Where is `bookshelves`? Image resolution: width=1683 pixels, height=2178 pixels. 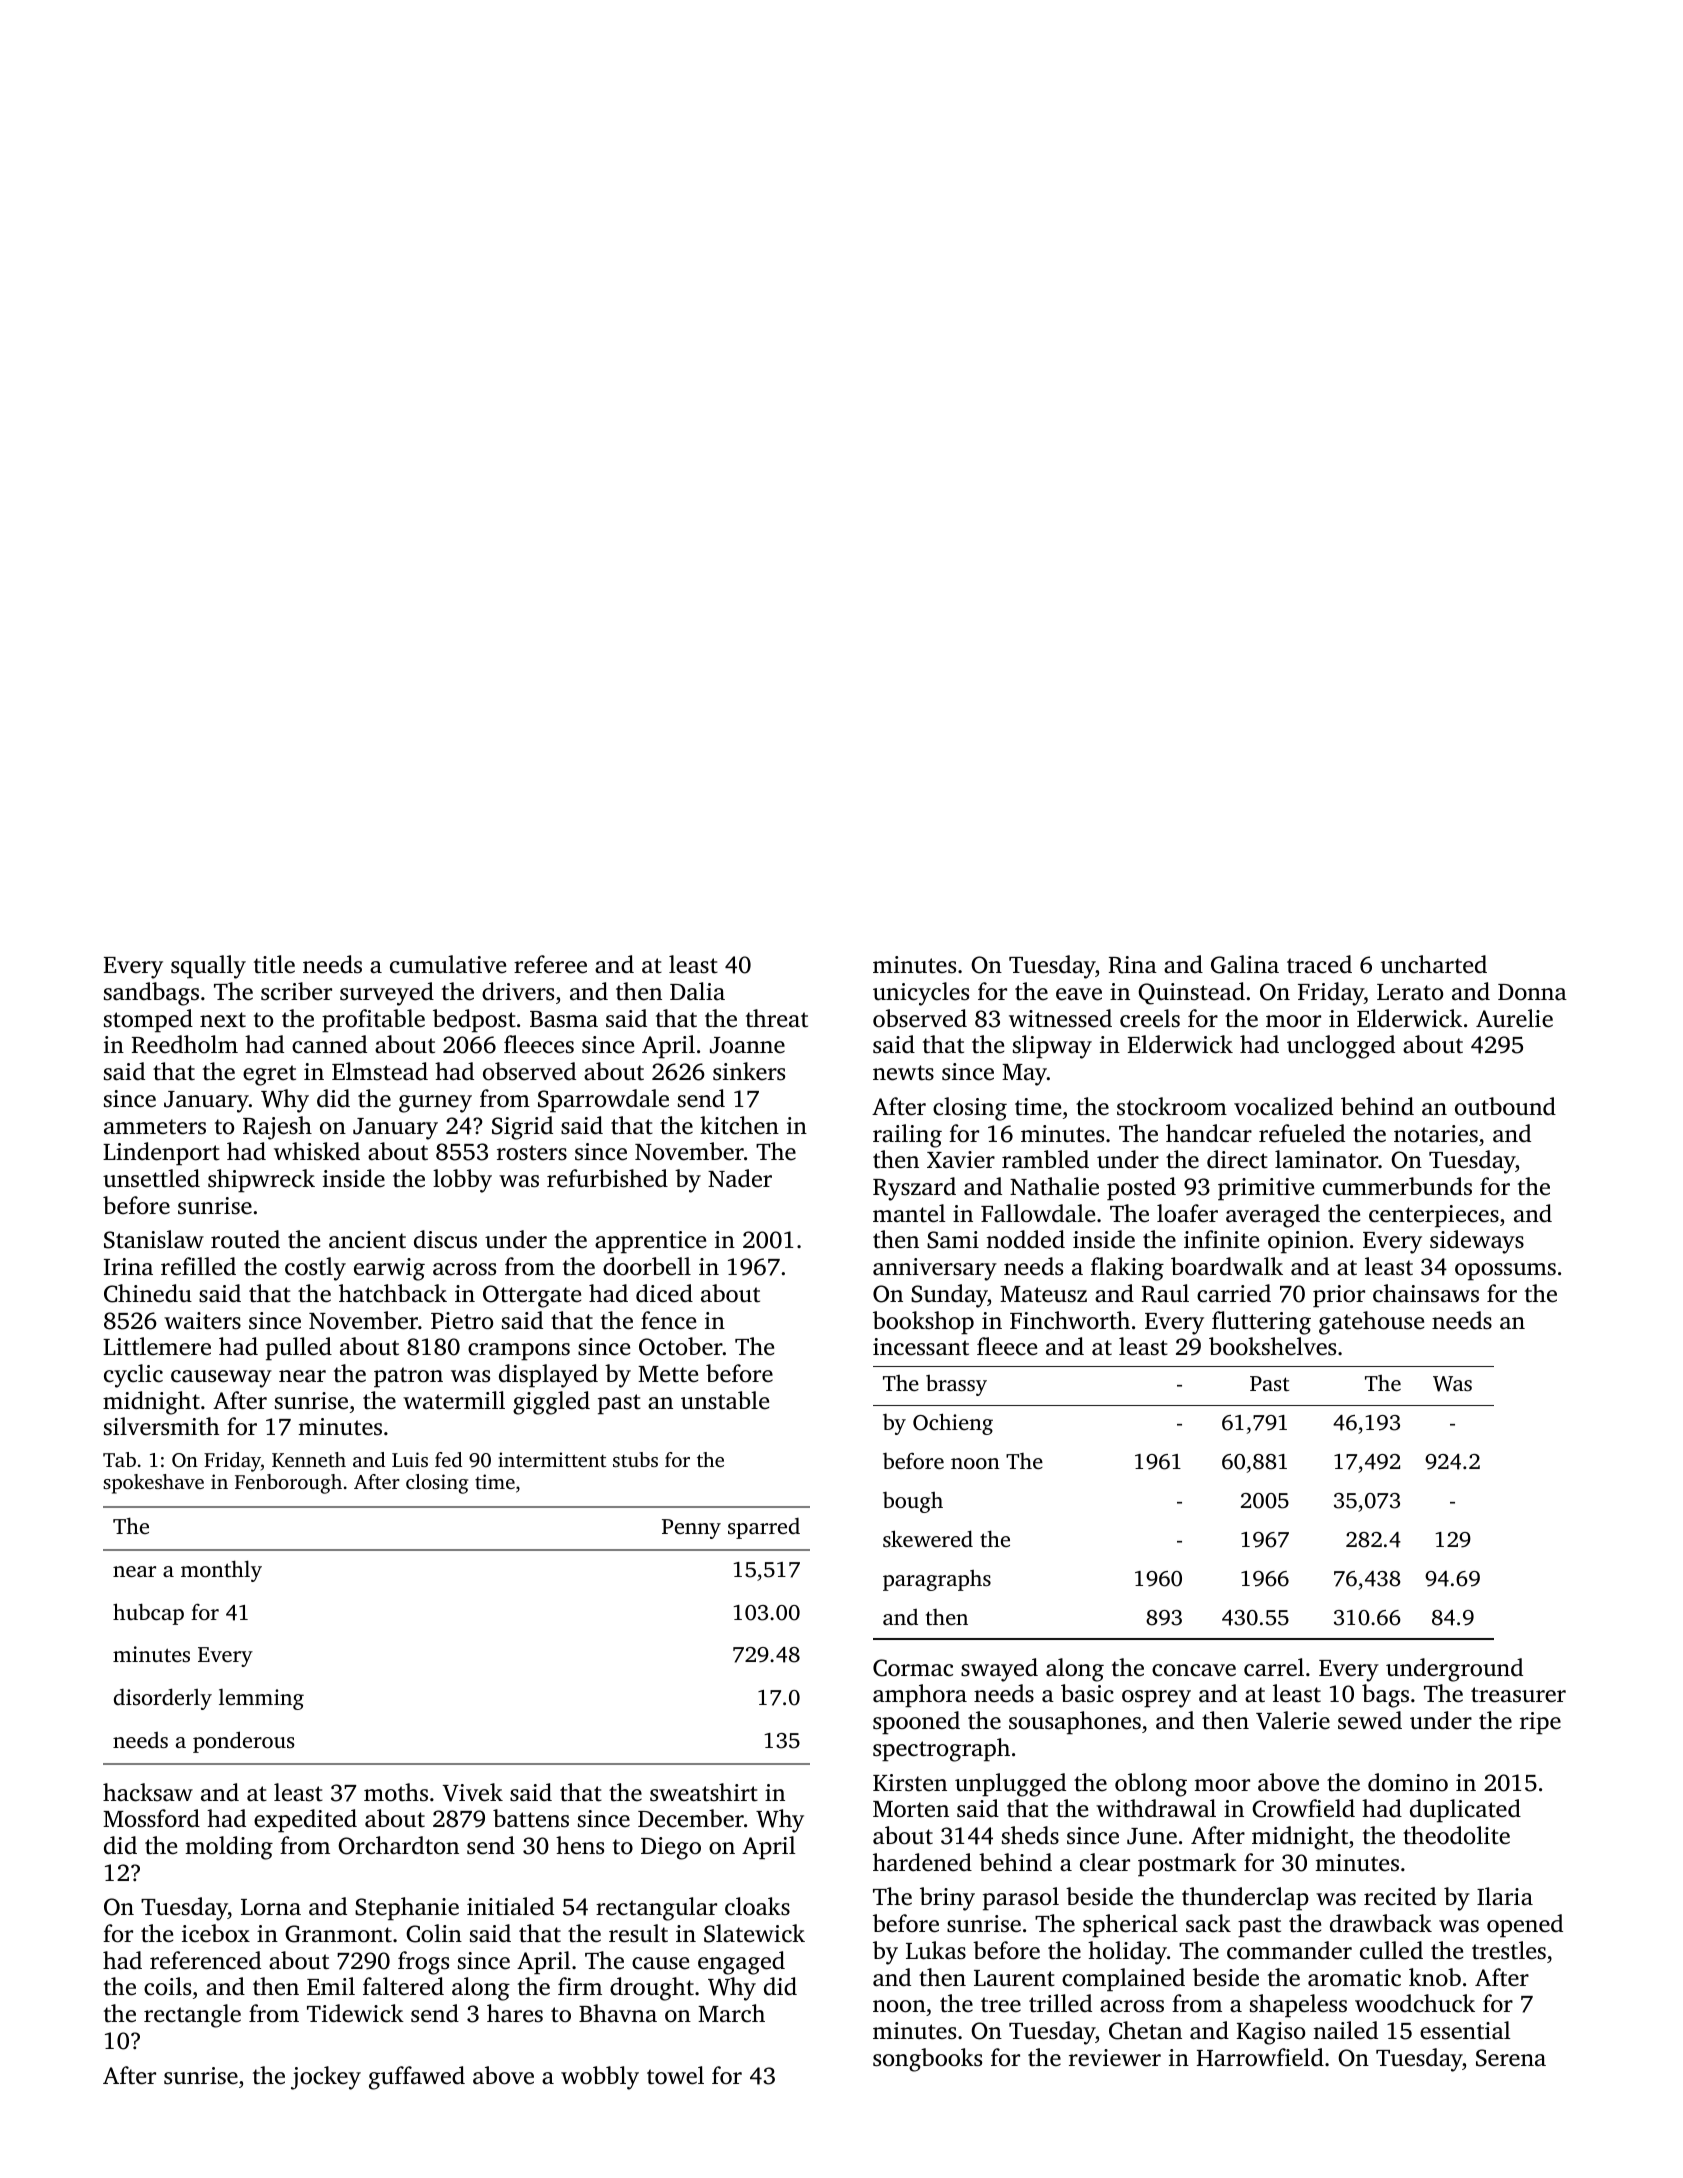 bookshelves is located at coordinates (1272, 1346).
